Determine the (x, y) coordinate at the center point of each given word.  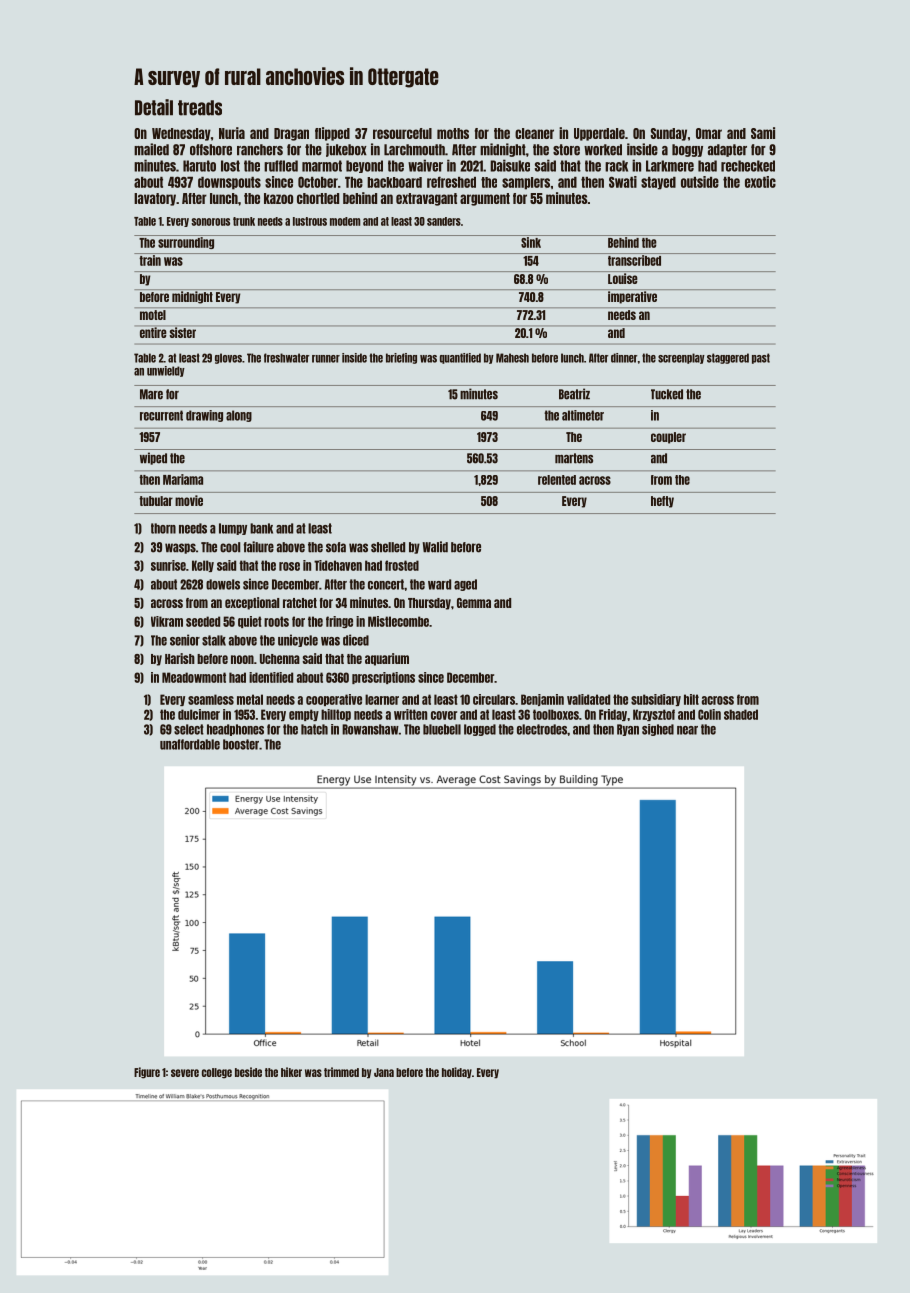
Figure (147, 1073)
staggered (728, 358)
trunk (244, 221)
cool (230, 547)
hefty (662, 502)
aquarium (387, 659)
